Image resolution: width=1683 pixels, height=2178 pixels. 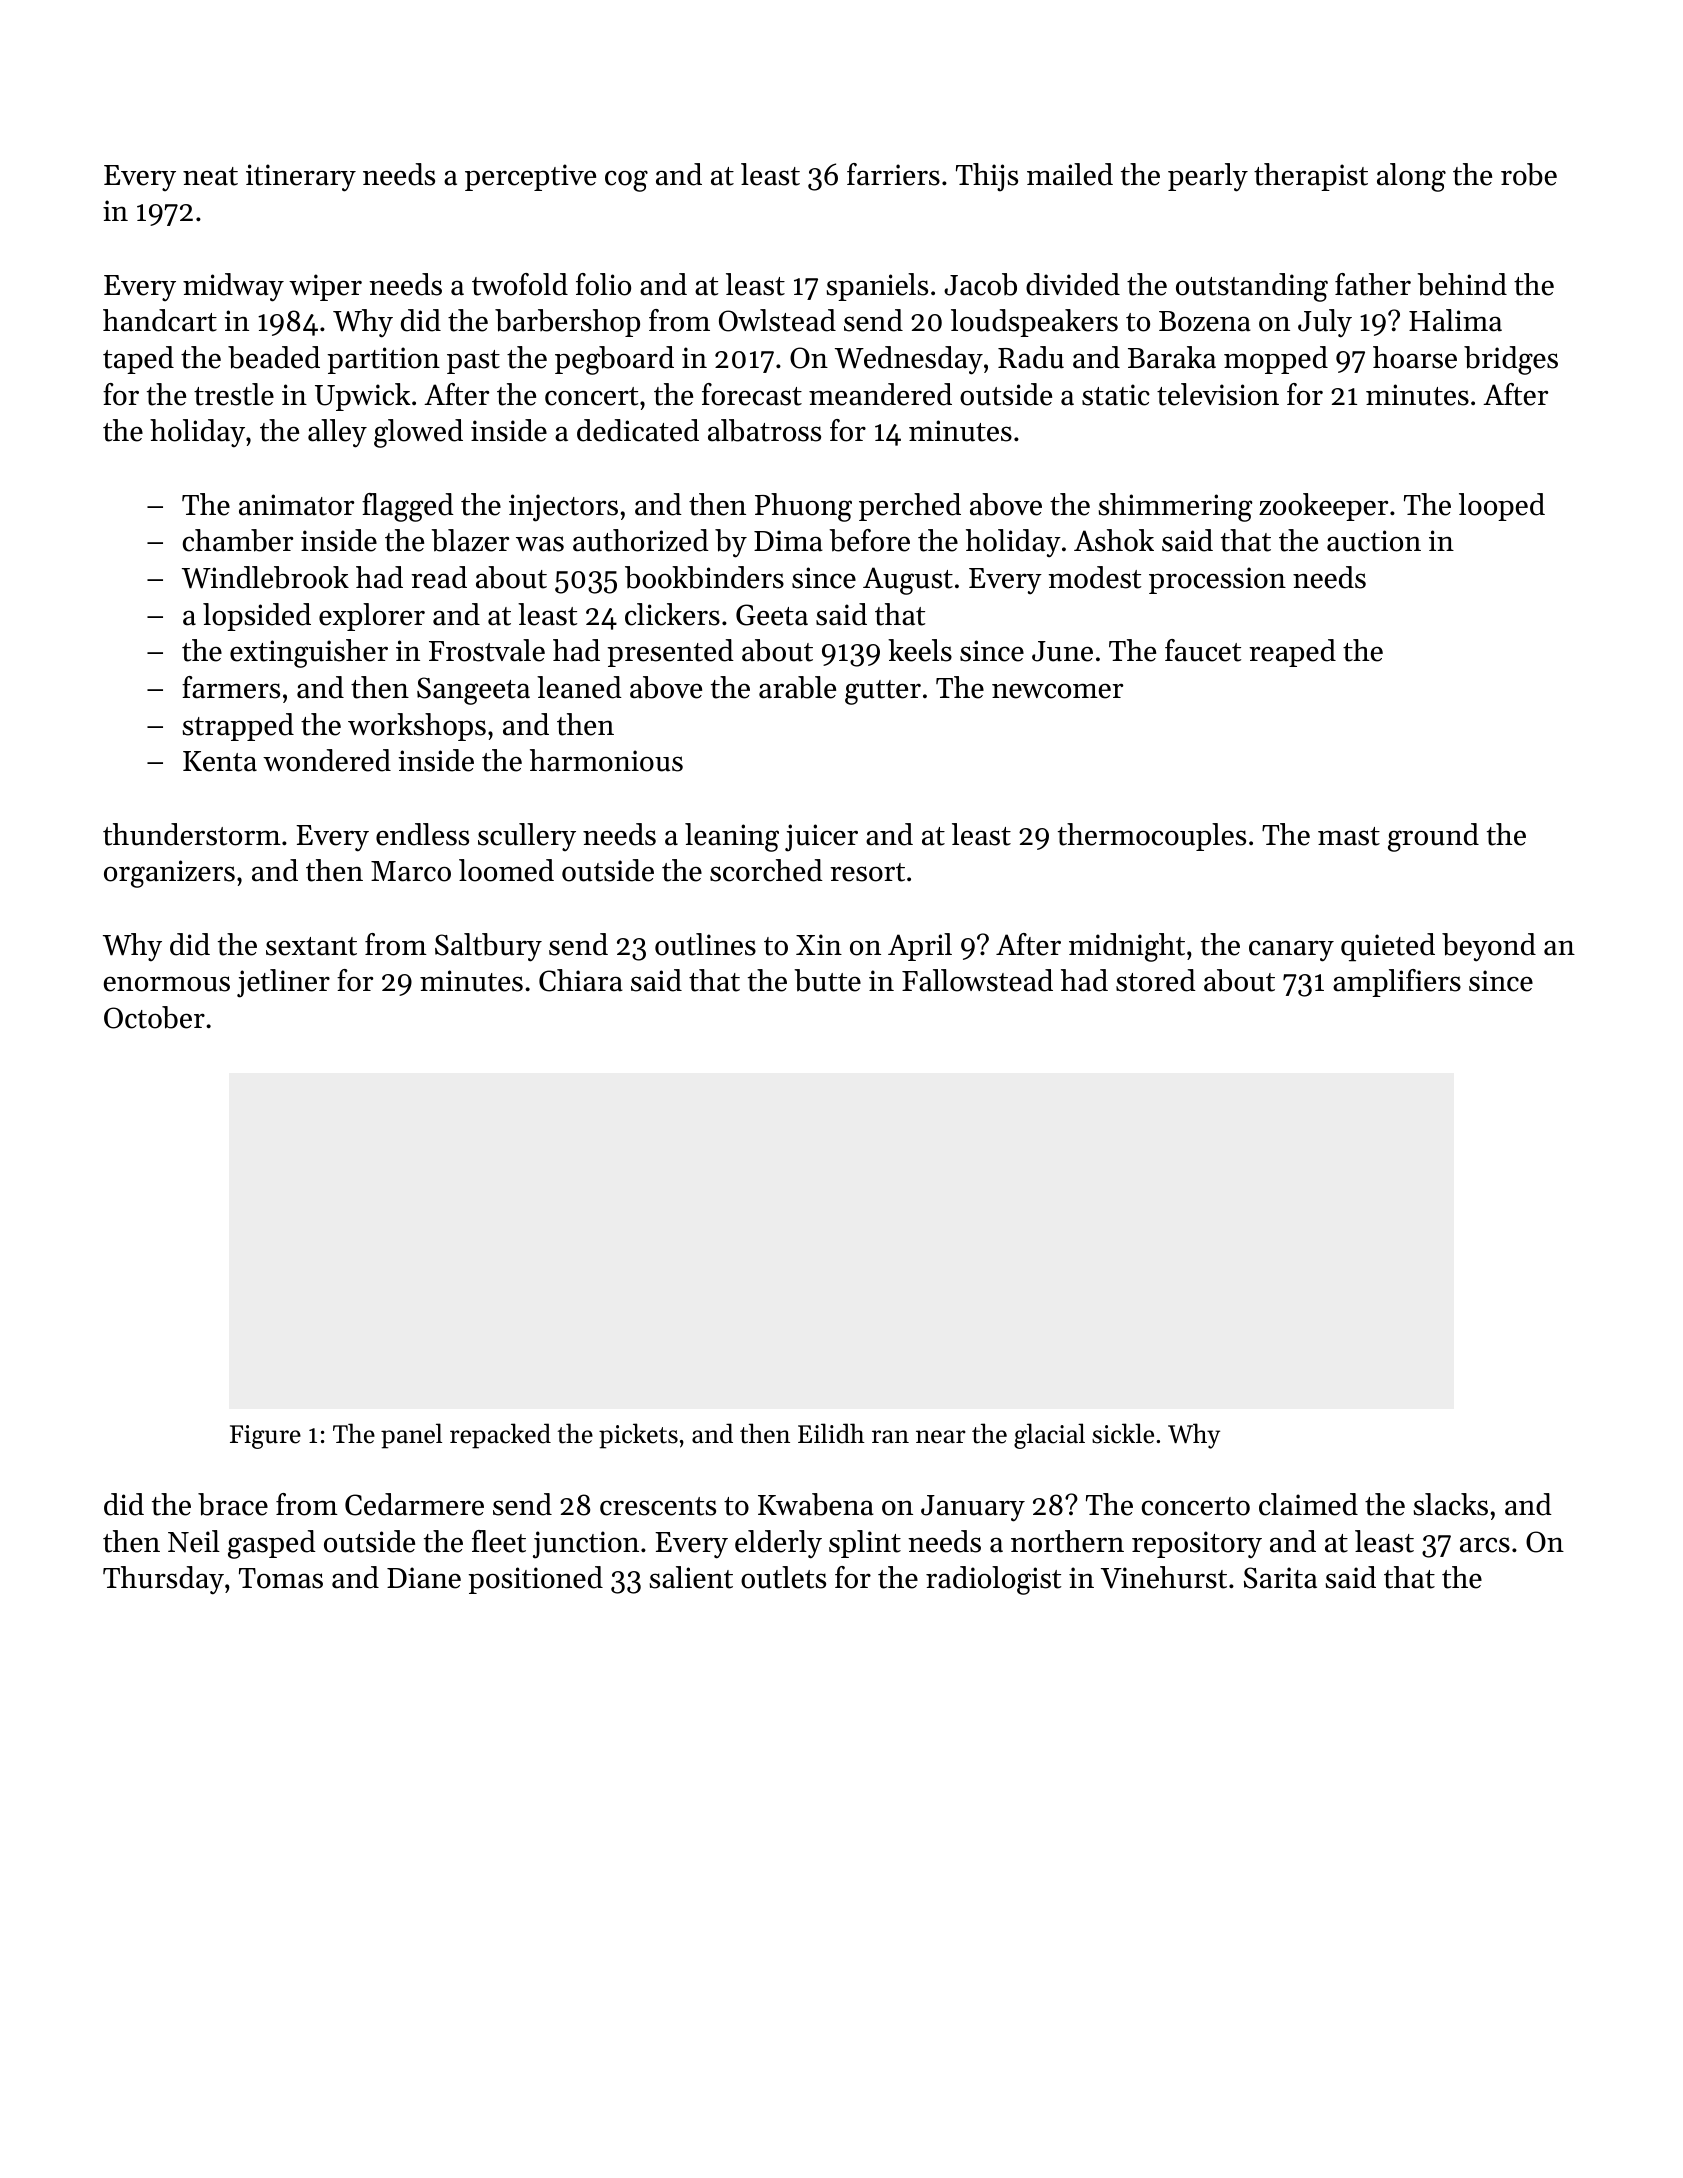 I want to click on October, so click(x=154, y=1017).
